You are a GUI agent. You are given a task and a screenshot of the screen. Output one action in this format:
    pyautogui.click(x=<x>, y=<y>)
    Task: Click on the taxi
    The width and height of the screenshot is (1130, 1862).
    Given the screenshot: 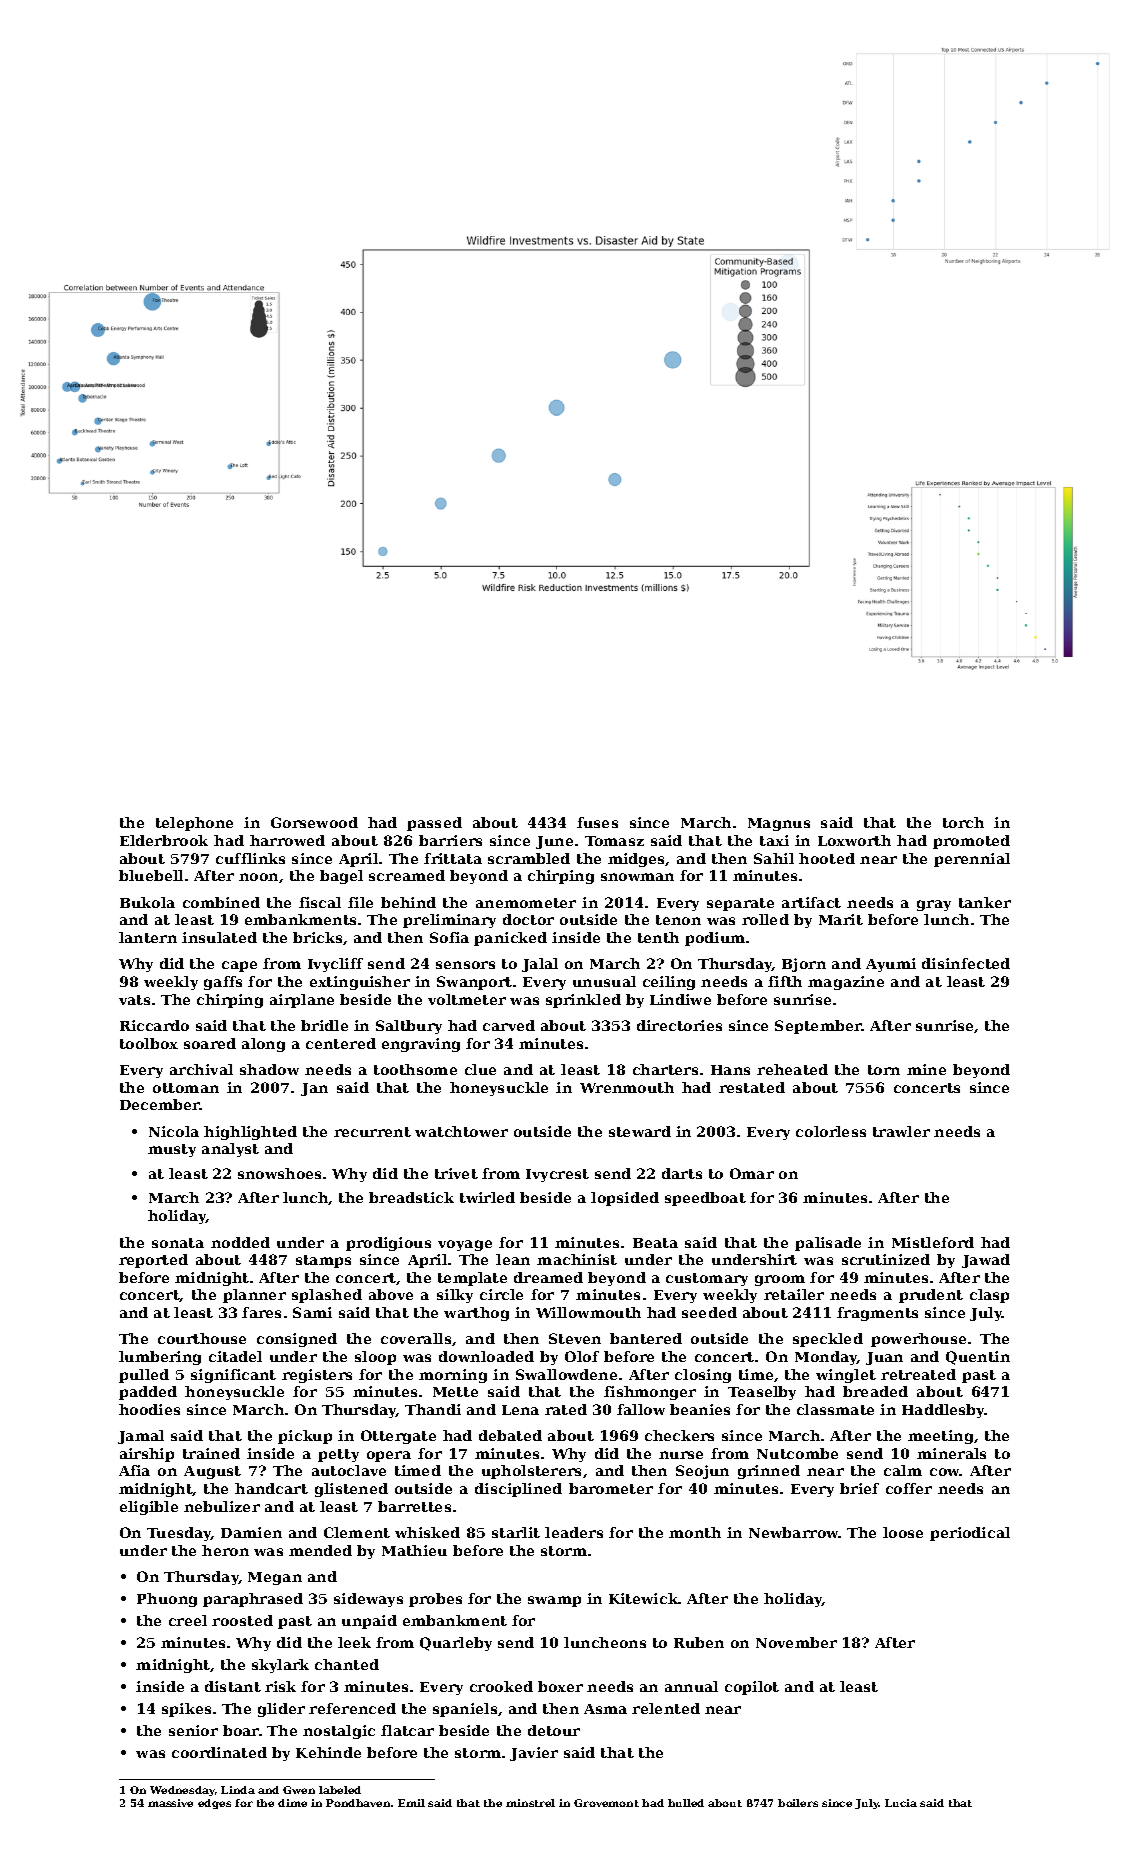 What is the action you would take?
    pyautogui.click(x=774, y=840)
